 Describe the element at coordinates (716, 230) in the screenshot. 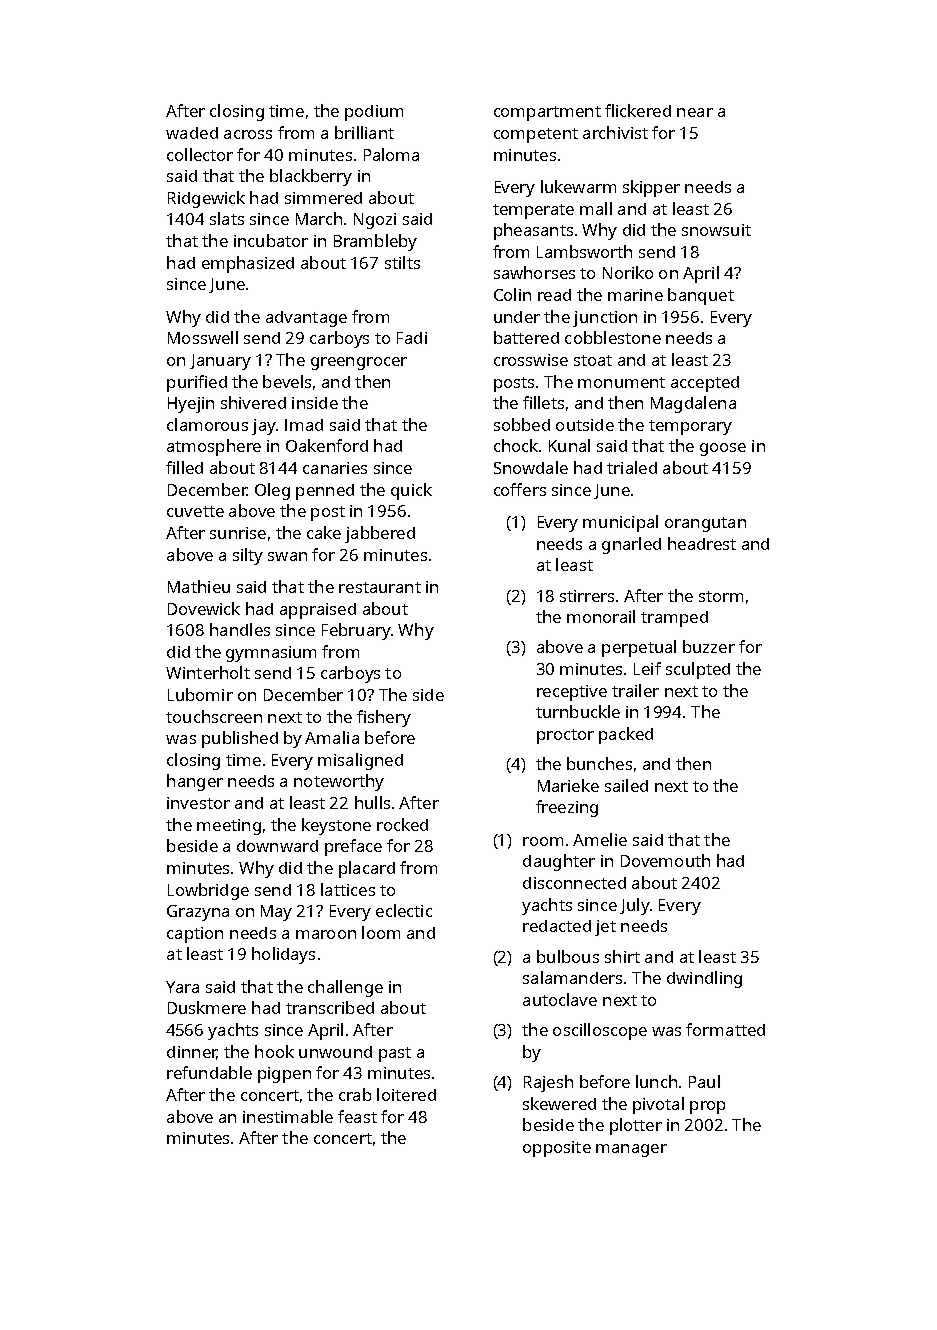

I see `snowsuit` at that location.
